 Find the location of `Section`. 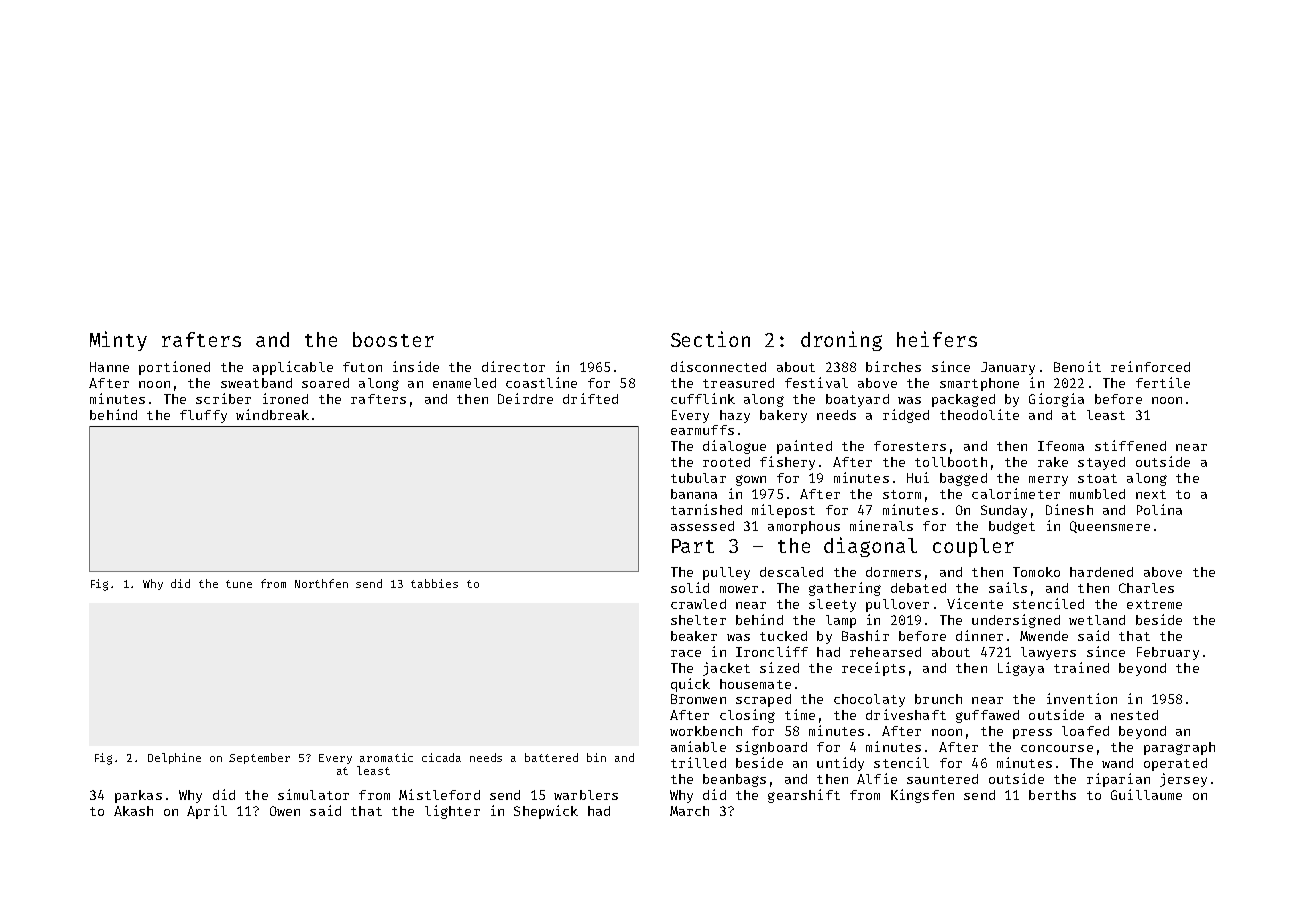

Section is located at coordinates (710, 339).
